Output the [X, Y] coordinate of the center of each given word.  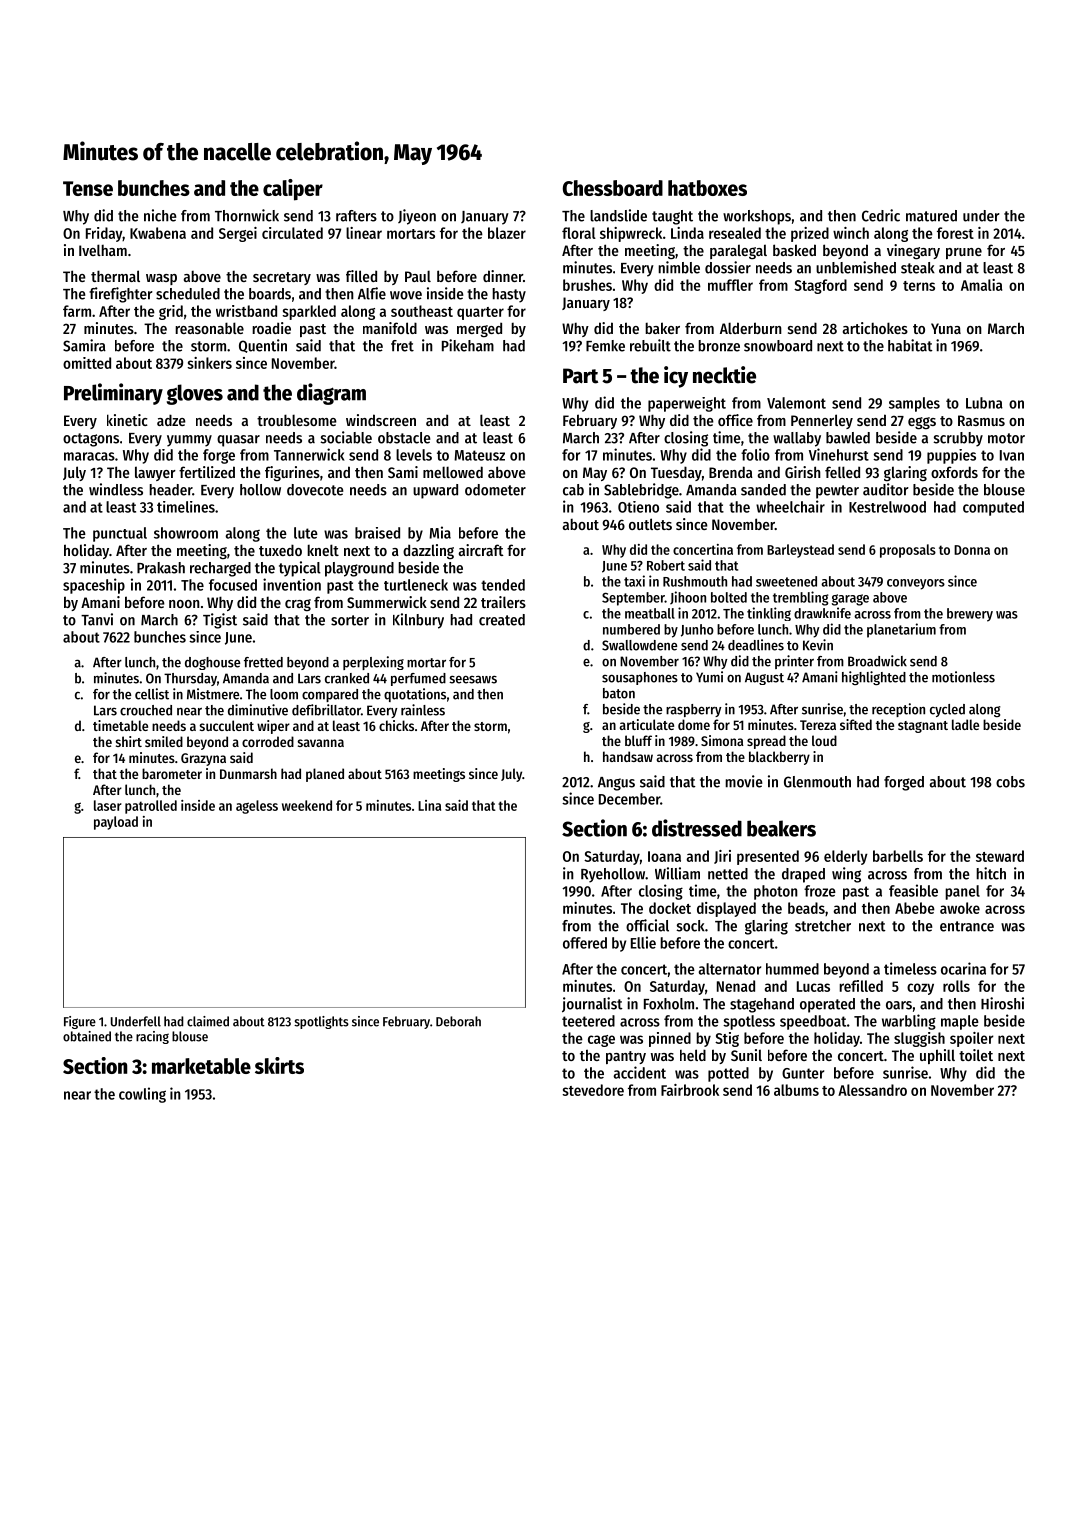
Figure [80, 1022]
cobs [1010, 782]
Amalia [981, 285]
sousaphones [640, 678]
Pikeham [468, 345]
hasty [509, 295]
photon [776, 892]
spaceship [94, 586]
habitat [910, 345]
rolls [956, 986]
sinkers [209, 363]
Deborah [458, 1021]
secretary [282, 278]
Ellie [643, 942]
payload [116, 823]
